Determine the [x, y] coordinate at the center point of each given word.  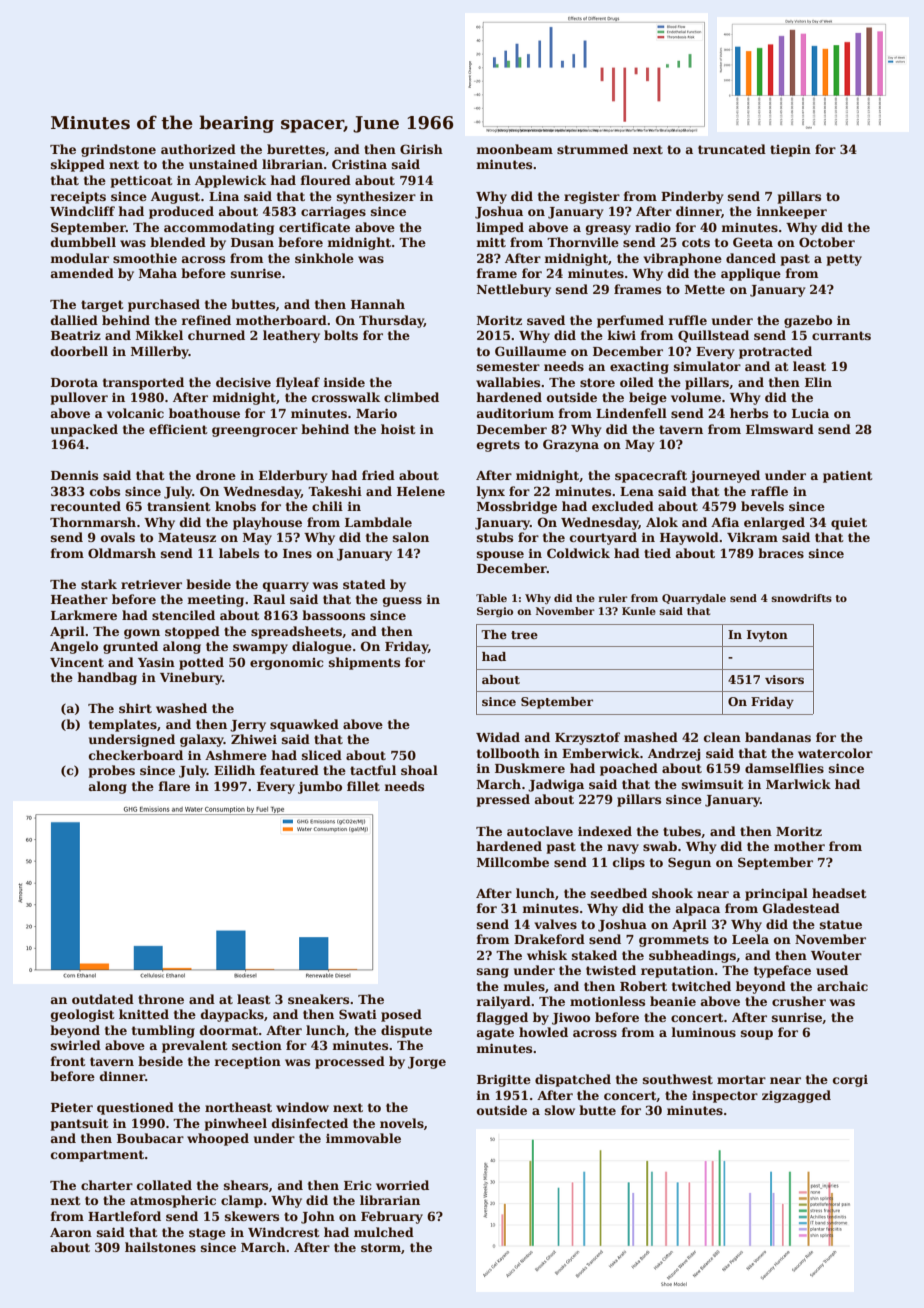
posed [401, 1015]
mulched [384, 1232]
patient [848, 476]
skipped [78, 165]
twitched [701, 986]
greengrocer [255, 432]
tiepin [790, 150]
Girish [421, 149]
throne [161, 999]
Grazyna [571, 445]
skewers [252, 1216]
